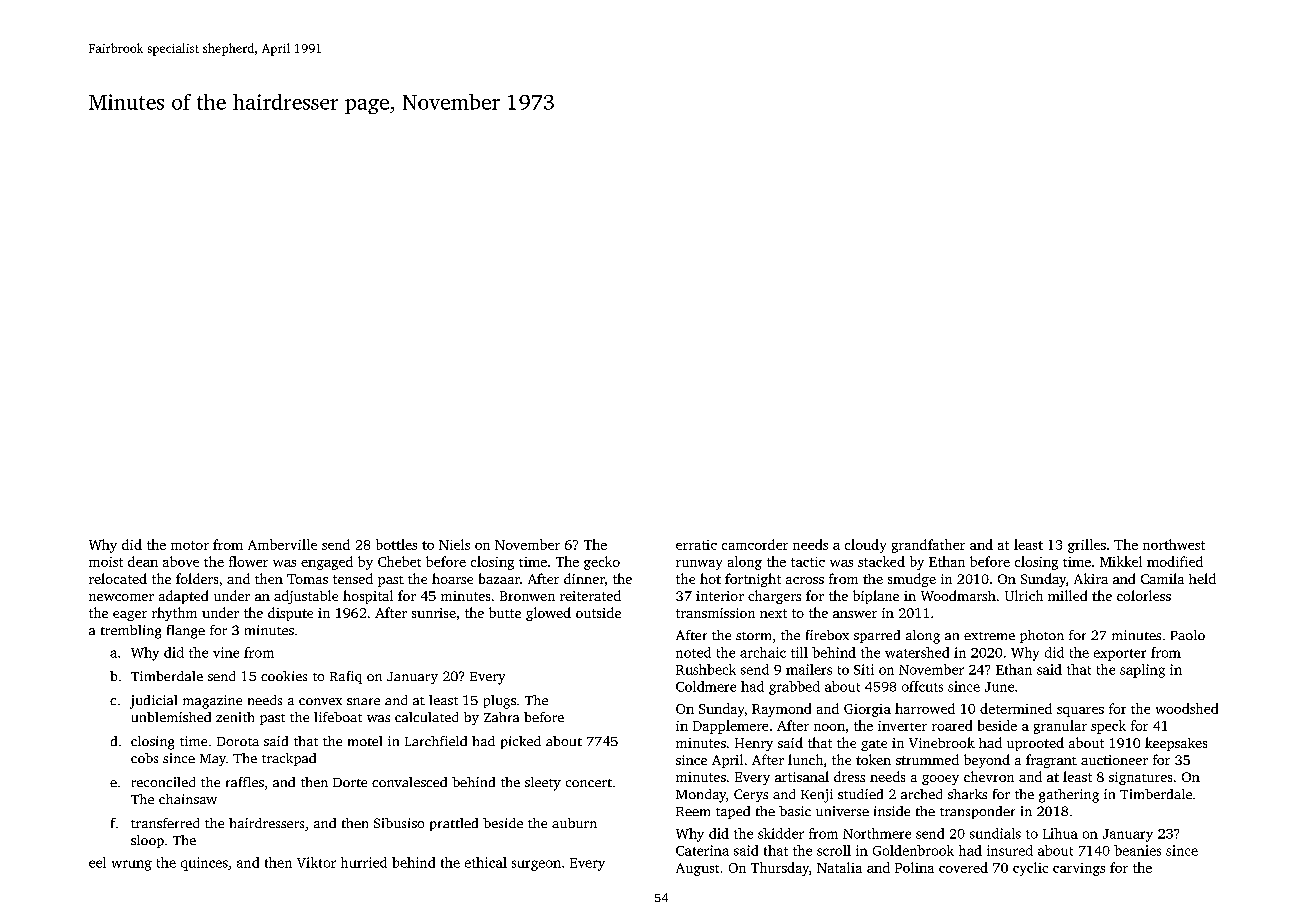 This screenshot has width=1308, height=924. Describe the element at coordinates (1188, 635) in the screenshot. I see `Paolo` at that location.
